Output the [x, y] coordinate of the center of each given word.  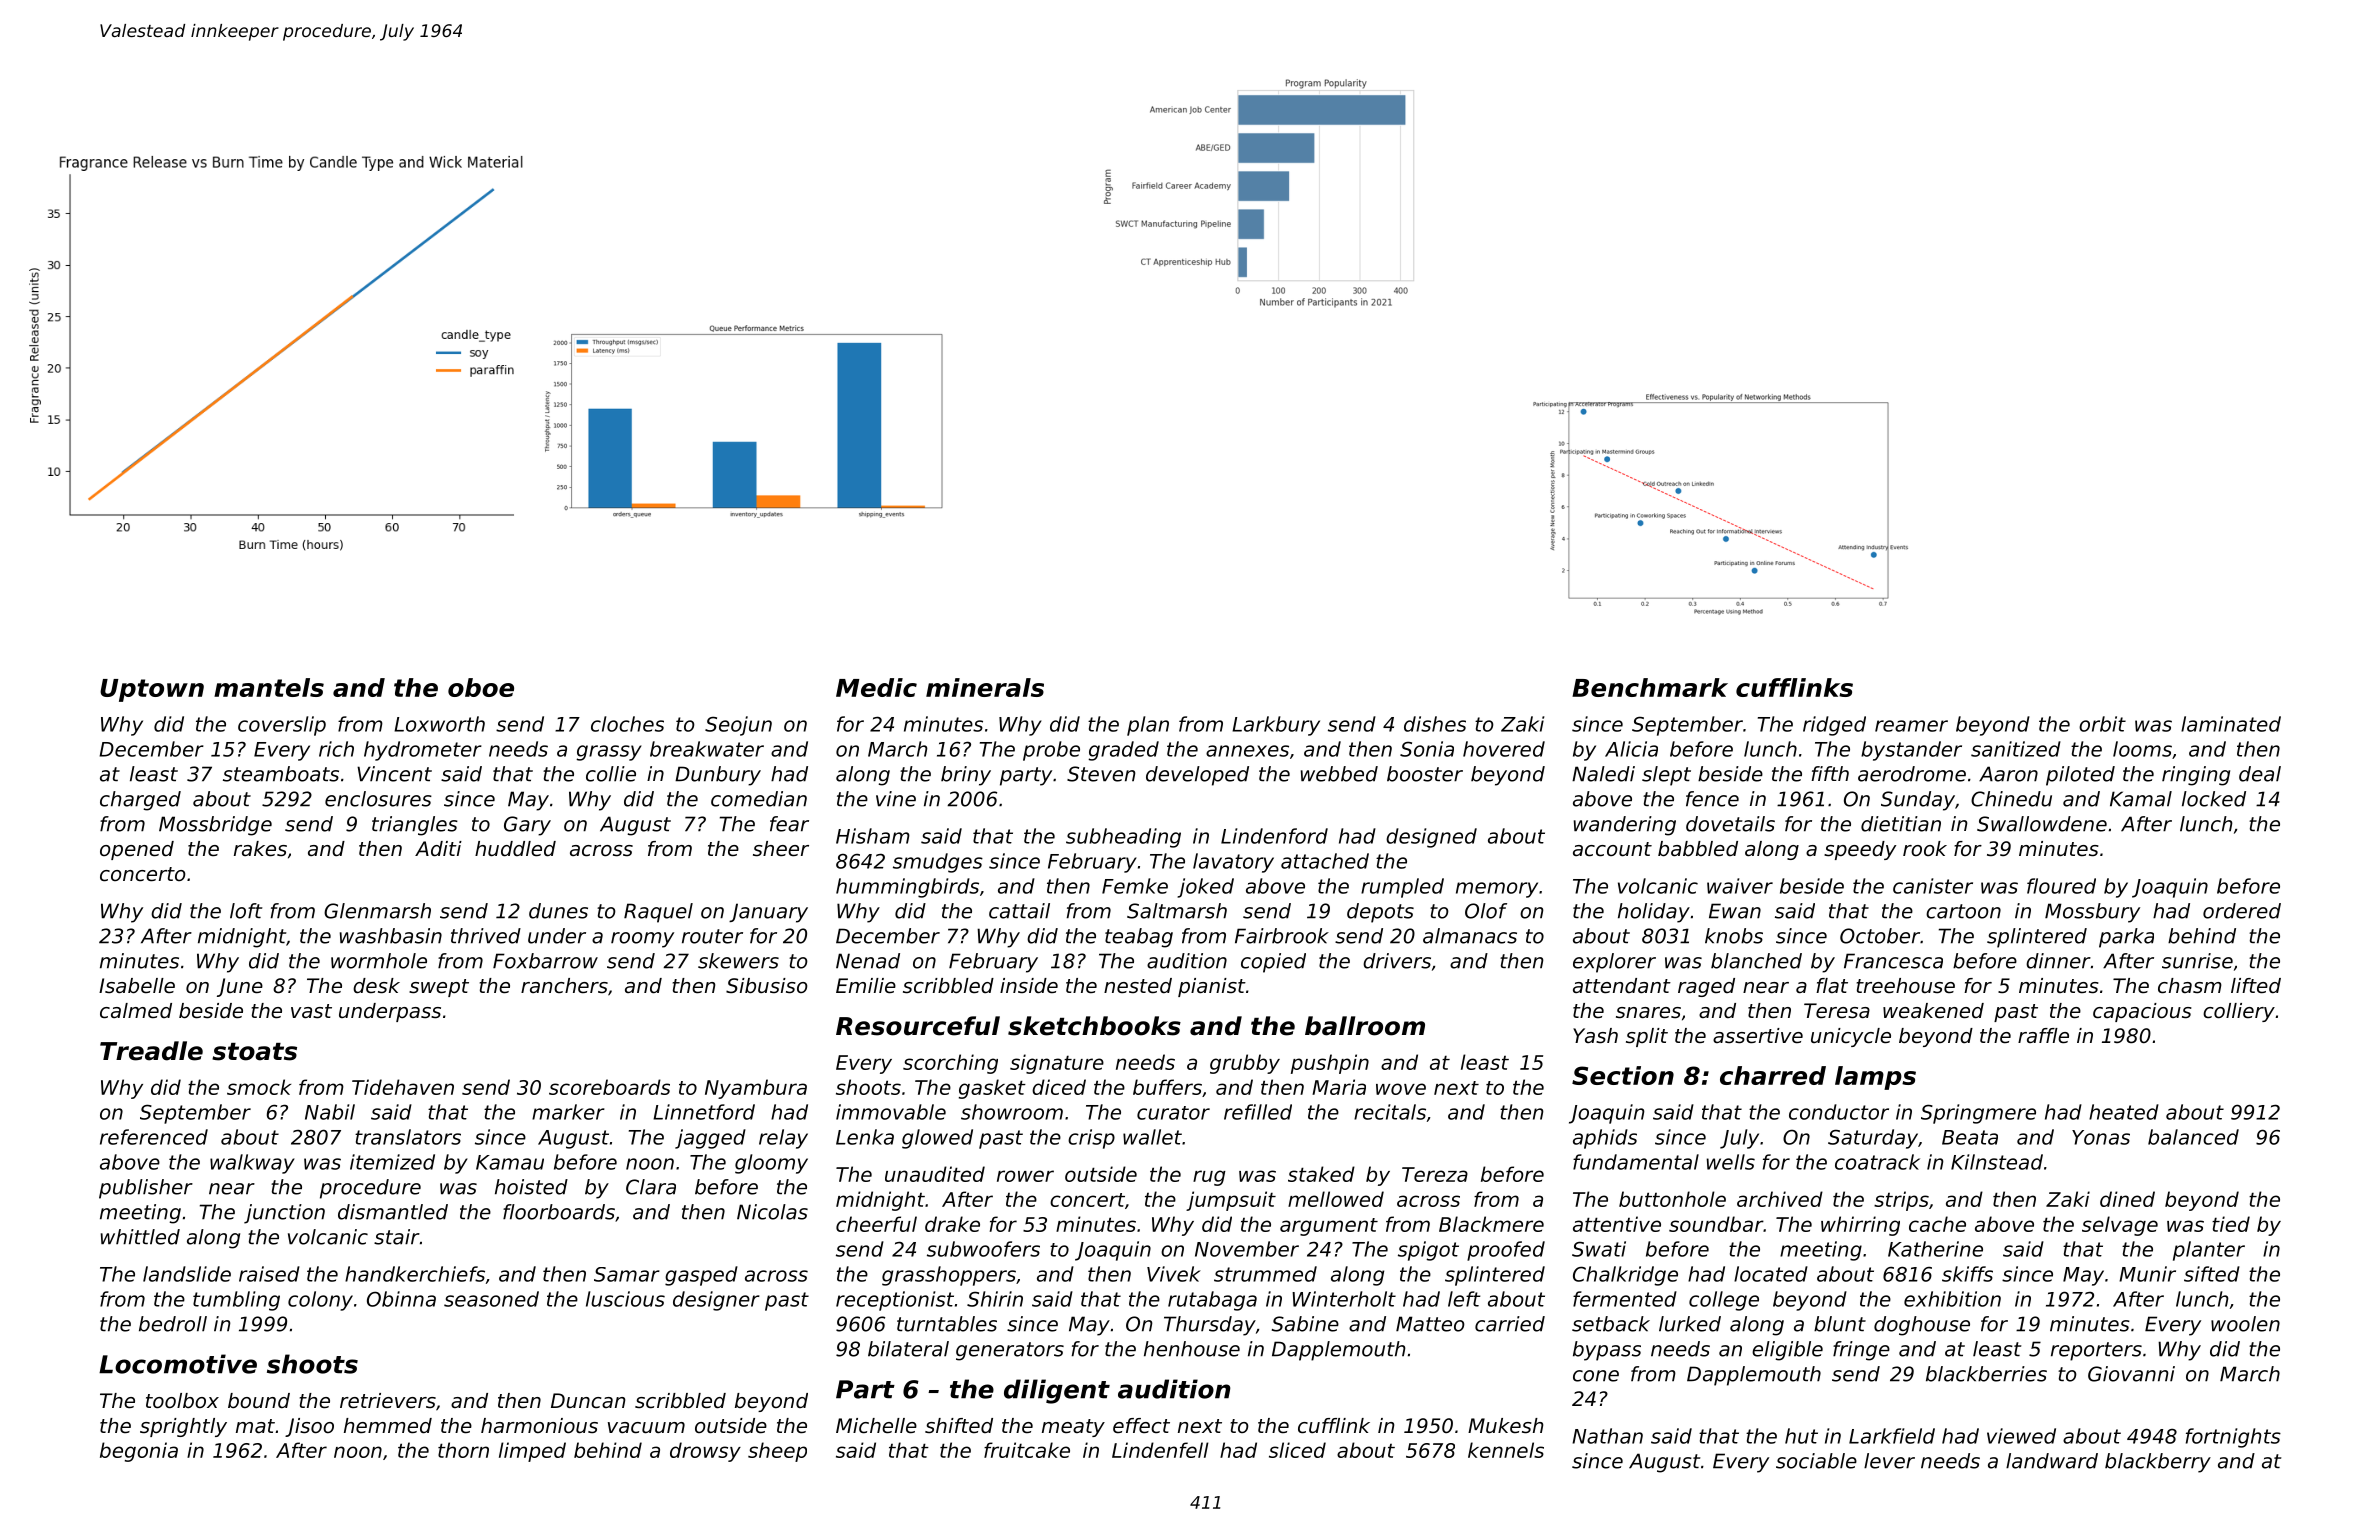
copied [1273, 963]
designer [716, 1301]
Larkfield [1892, 1436]
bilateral [908, 1349]
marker [568, 1112]
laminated [2231, 724]
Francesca [1893, 961]
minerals [985, 687]
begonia [139, 1452]
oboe [481, 687]
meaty [1073, 1428]
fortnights [2233, 1438]
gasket [992, 1089]
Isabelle [137, 986]
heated [2124, 1112]
